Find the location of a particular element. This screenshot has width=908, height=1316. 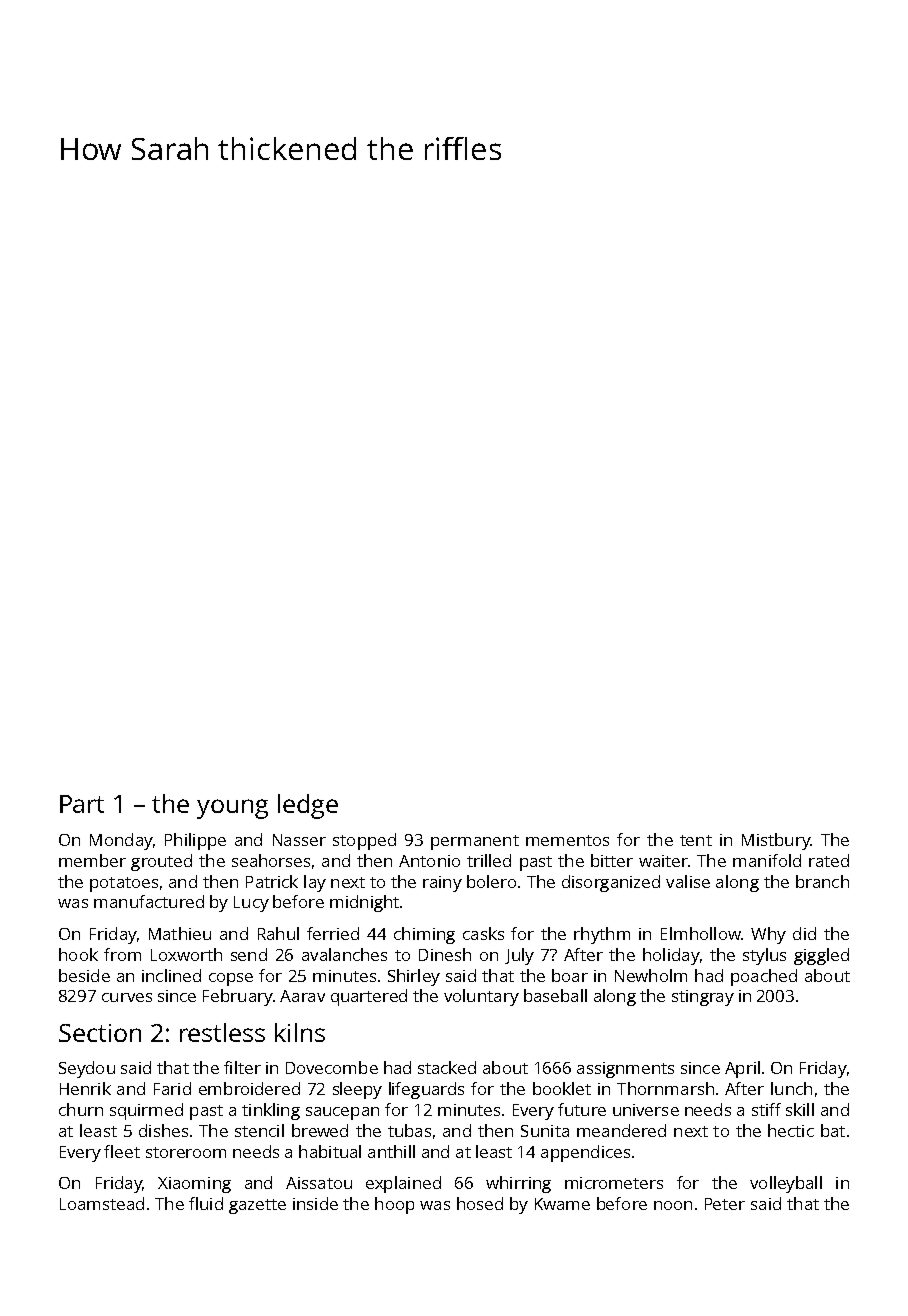

manifold is located at coordinates (767, 860).
